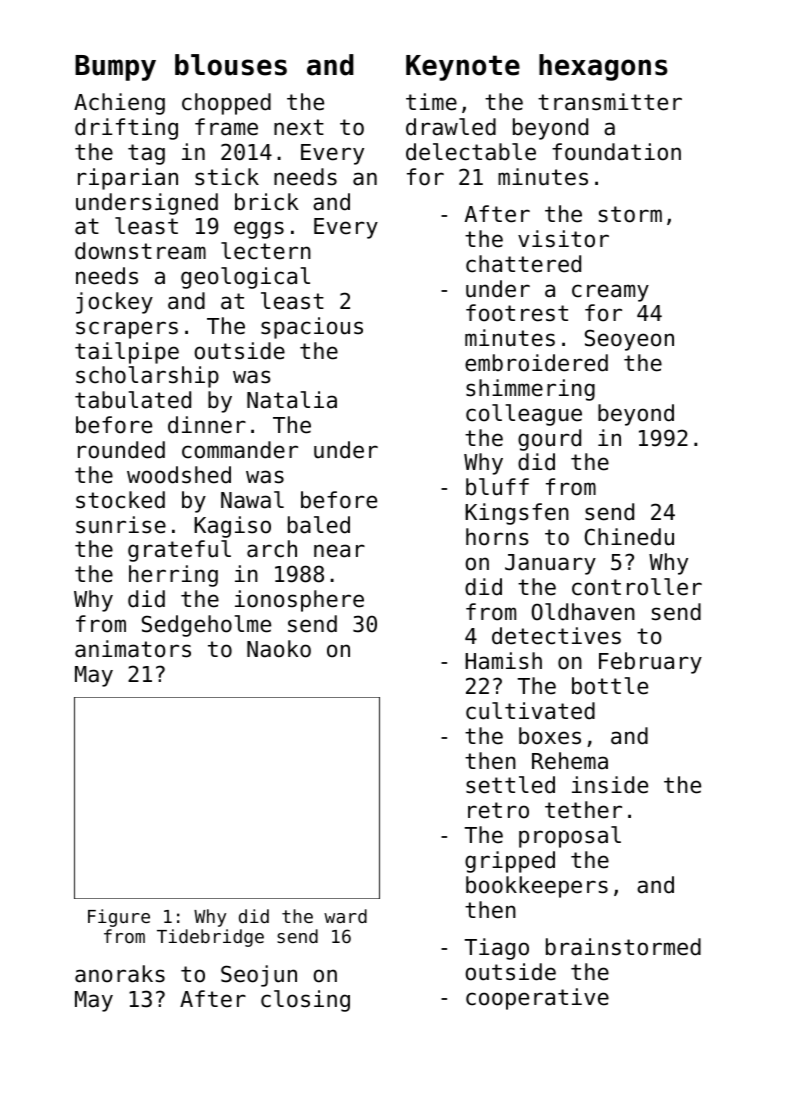 The width and height of the document is (785, 1114). Describe the element at coordinates (115, 68) in the document. I see `Bumpy` at that location.
